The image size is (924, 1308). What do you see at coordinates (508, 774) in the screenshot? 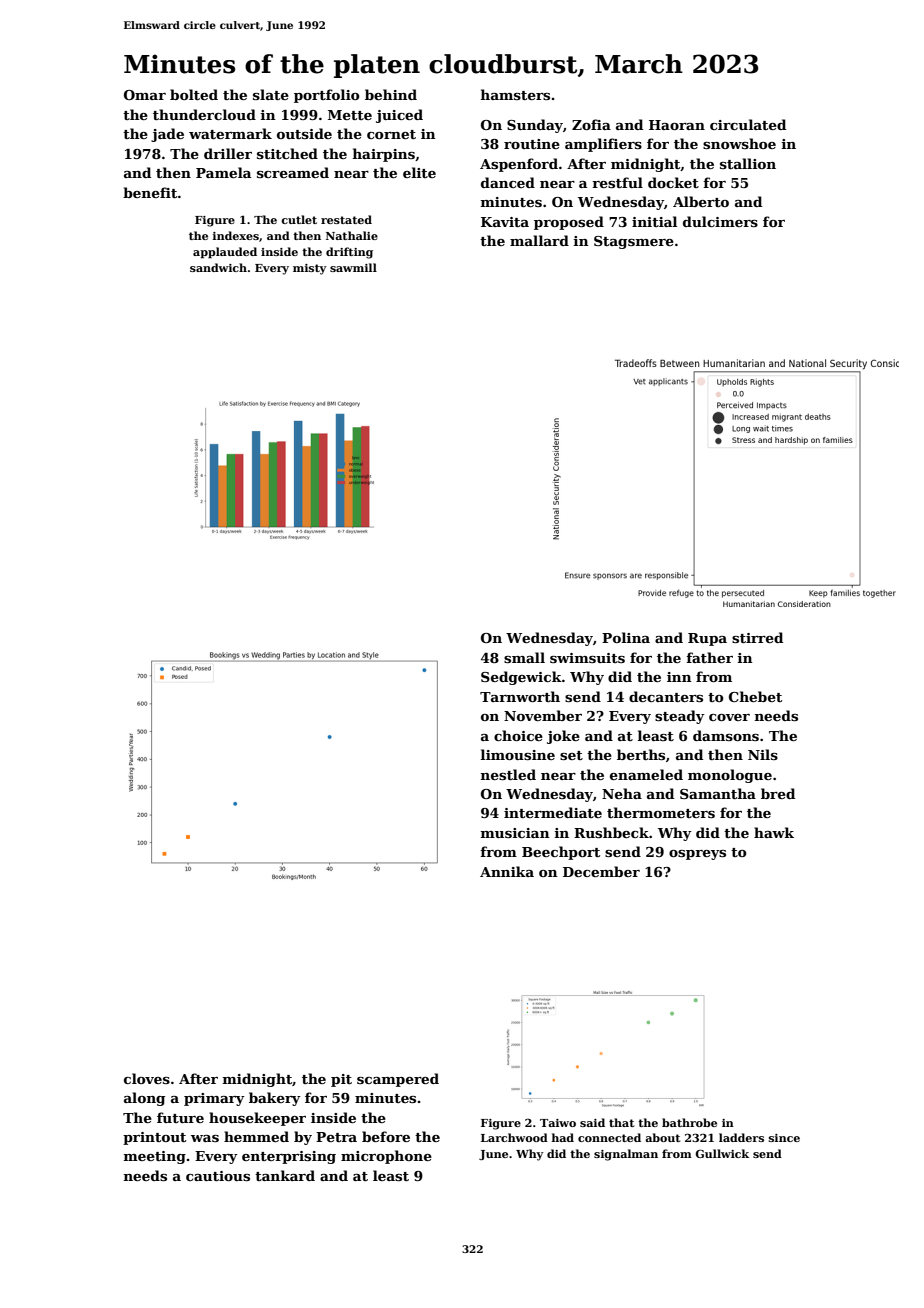
I see `nestled` at bounding box center [508, 774].
